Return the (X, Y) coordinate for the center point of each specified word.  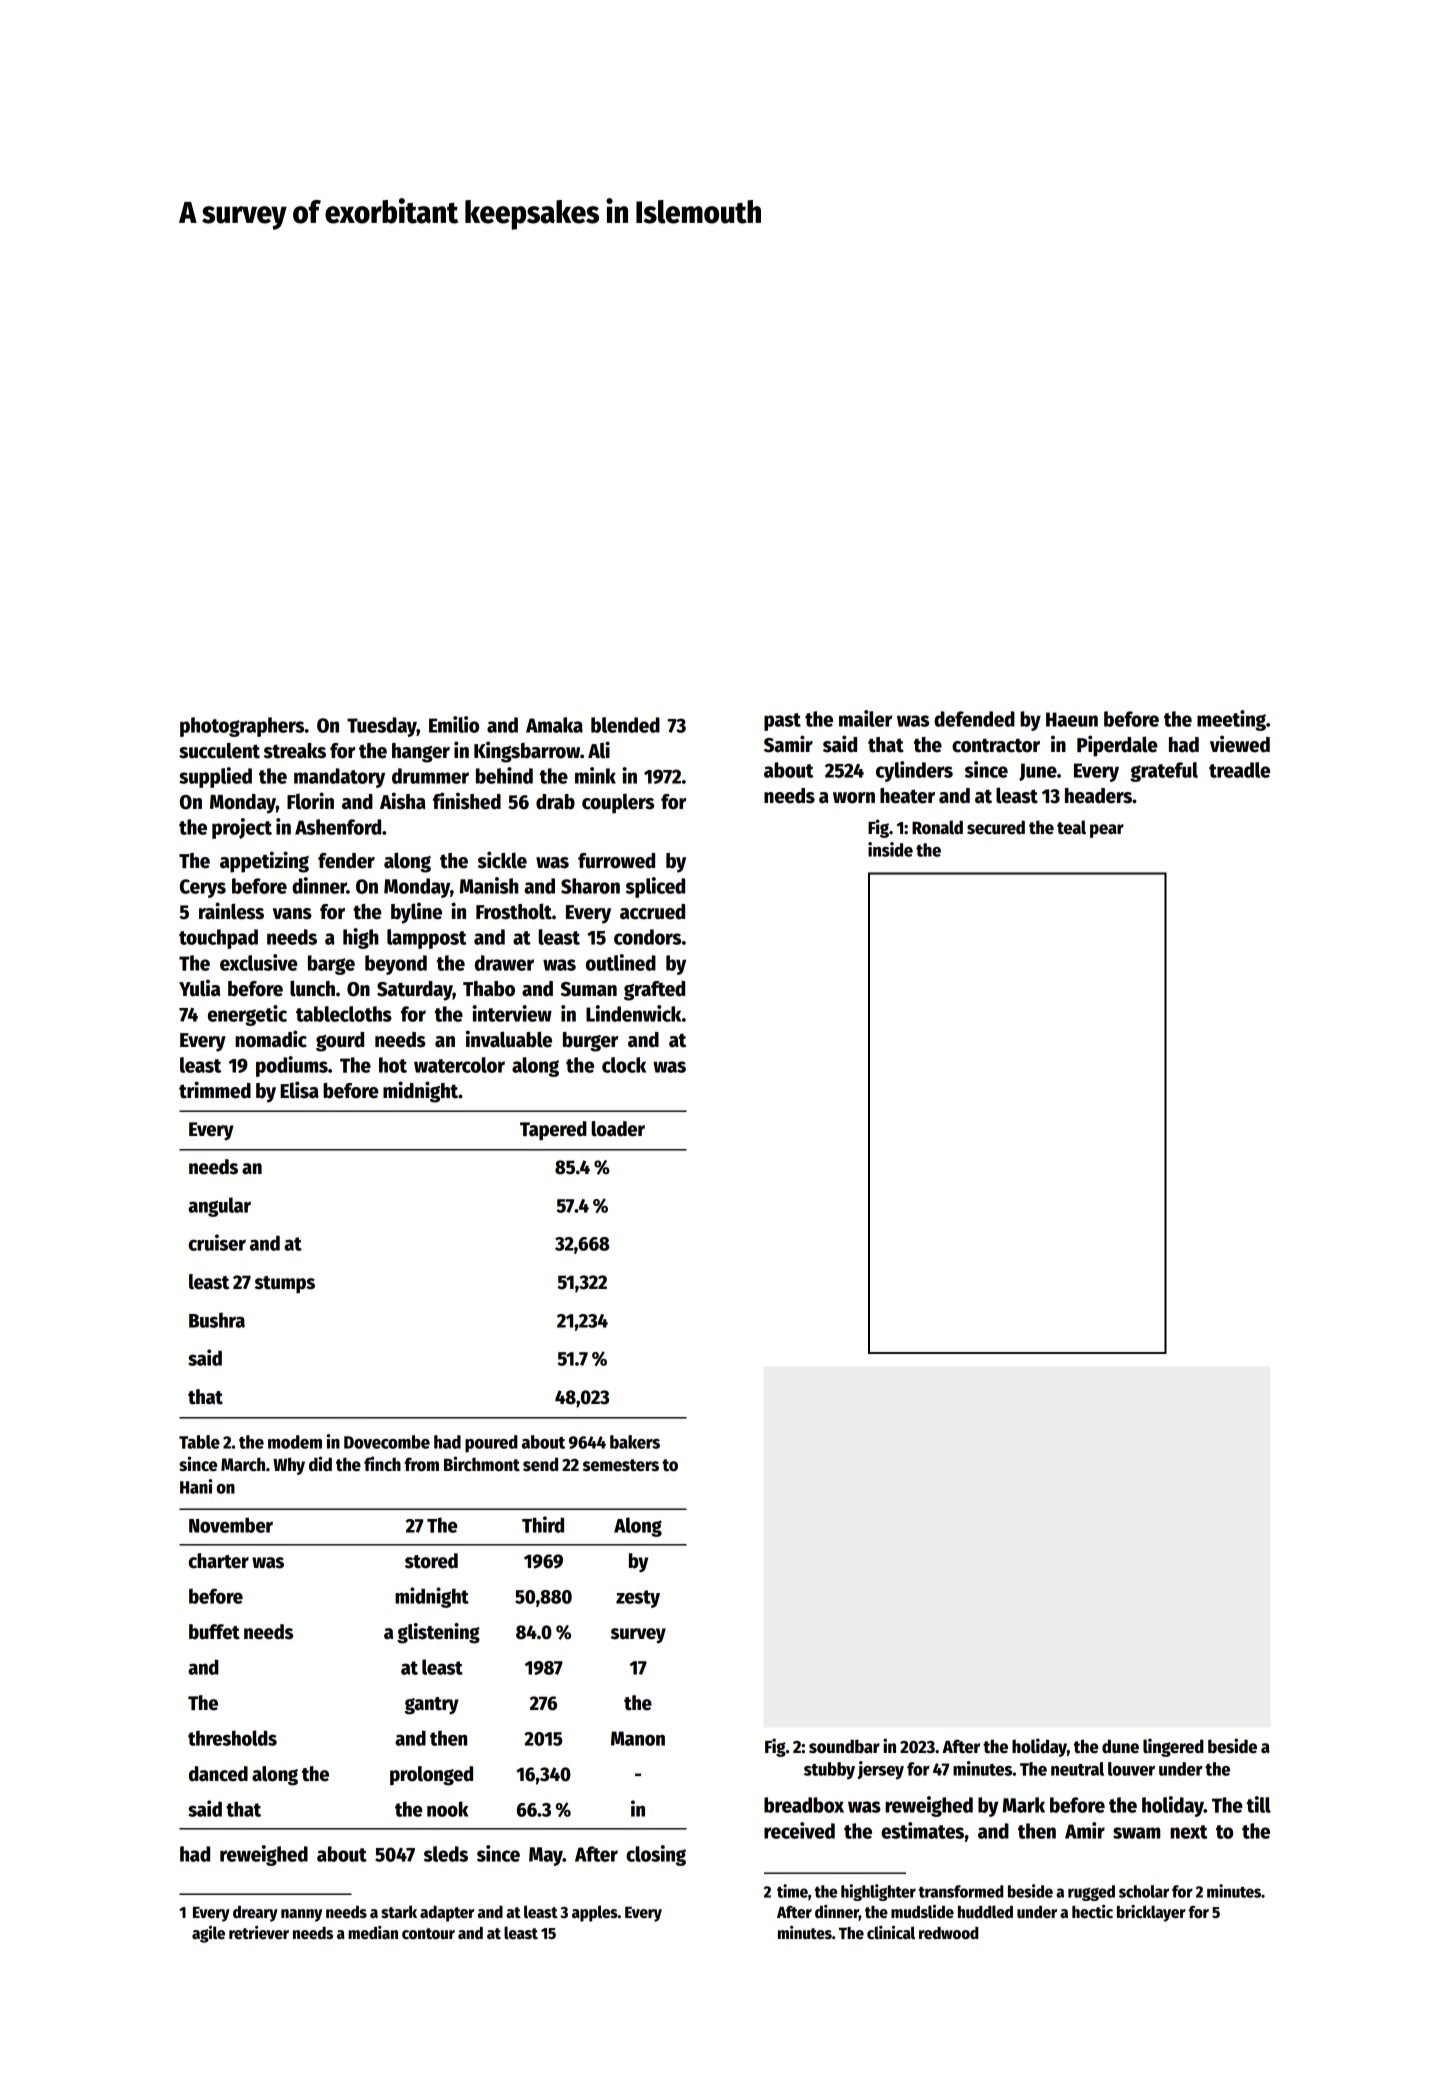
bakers (635, 1442)
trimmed (215, 1090)
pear (1107, 831)
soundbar (844, 1746)
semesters (621, 1465)
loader (618, 1129)
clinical (891, 1933)
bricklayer (1151, 1913)
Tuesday (382, 727)
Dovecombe (387, 1442)
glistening (438, 1633)
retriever (259, 1933)
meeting (1231, 720)
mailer (865, 718)
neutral (1077, 1769)
